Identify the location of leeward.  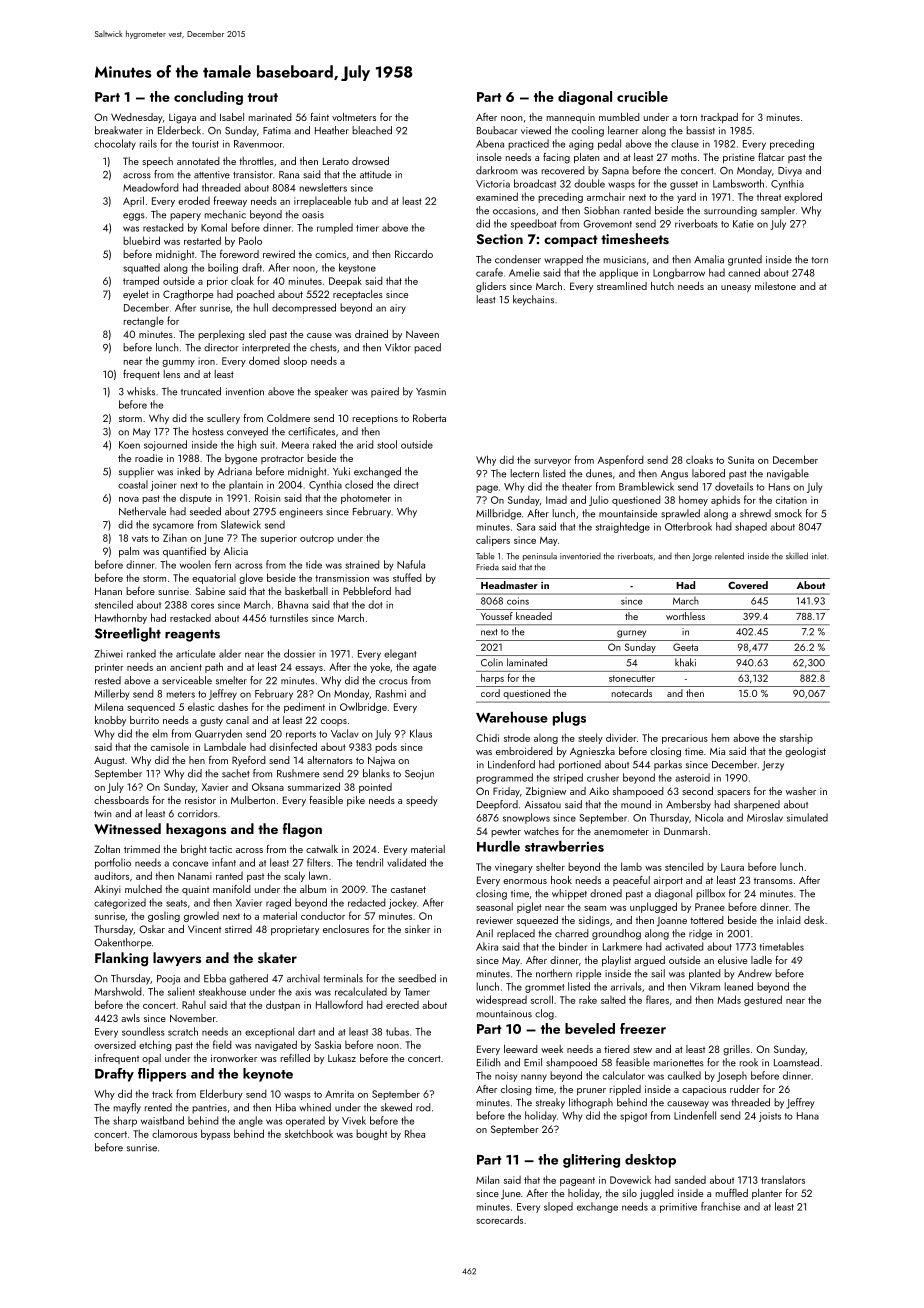
(521, 1049).
